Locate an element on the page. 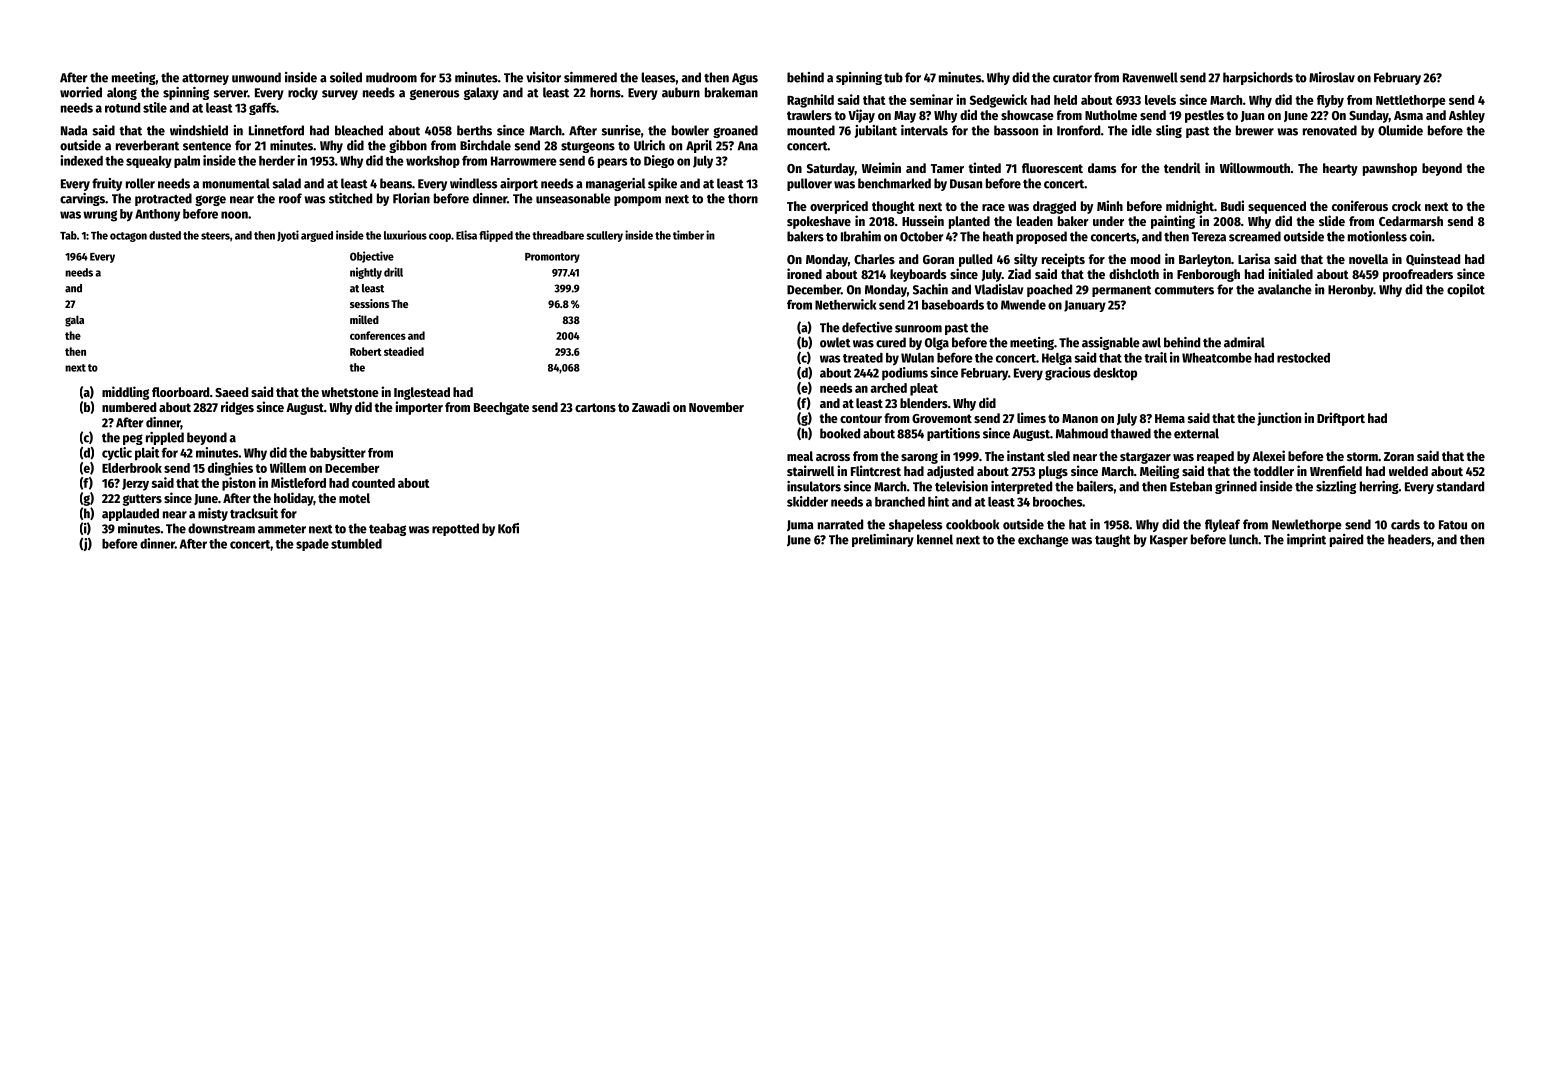 This image has height=1092, width=1545. podiums is located at coordinates (905, 374).
